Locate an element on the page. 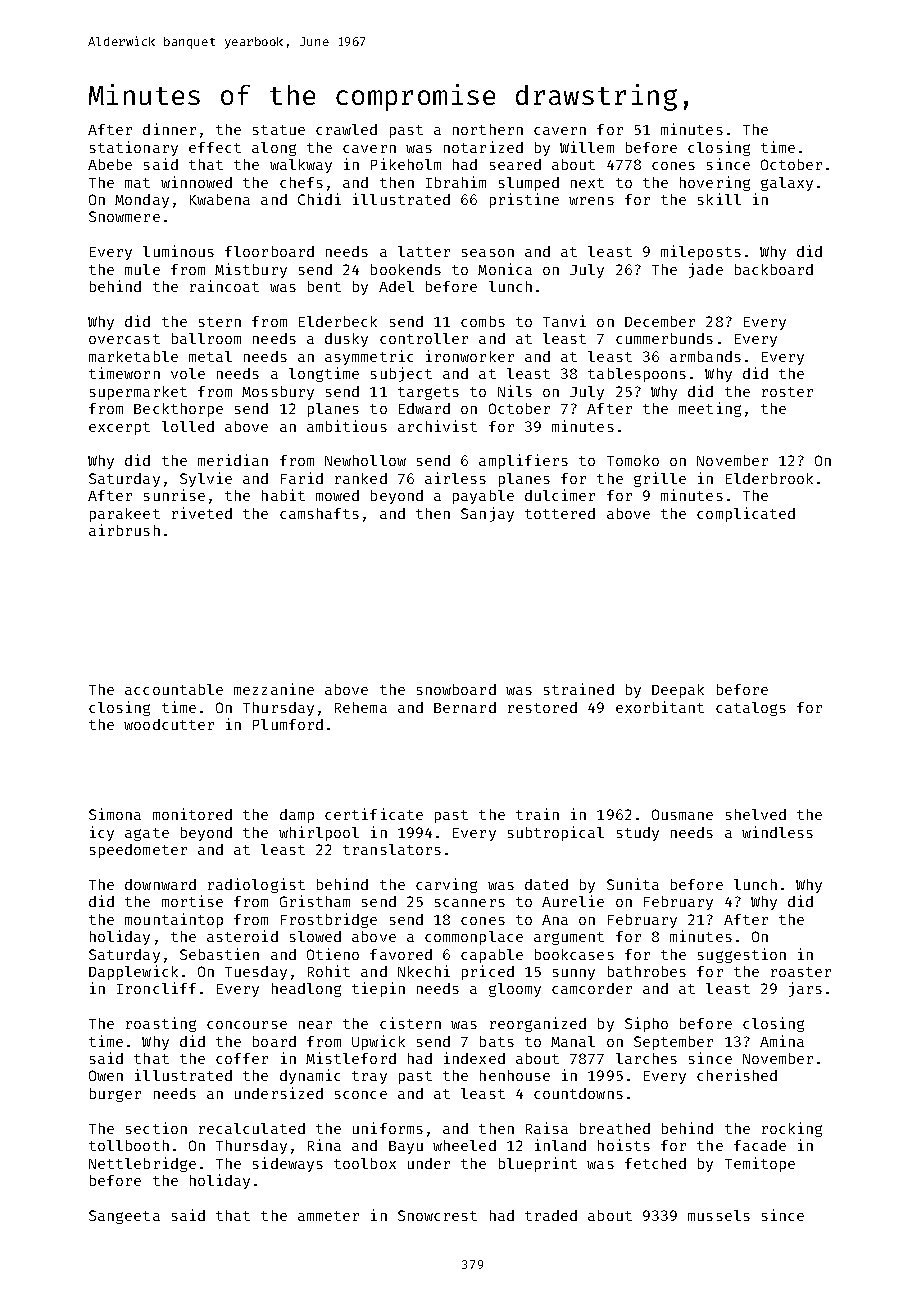 This document has width=924, height=1308. Sangeeta is located at coordinates (124, 1217).
